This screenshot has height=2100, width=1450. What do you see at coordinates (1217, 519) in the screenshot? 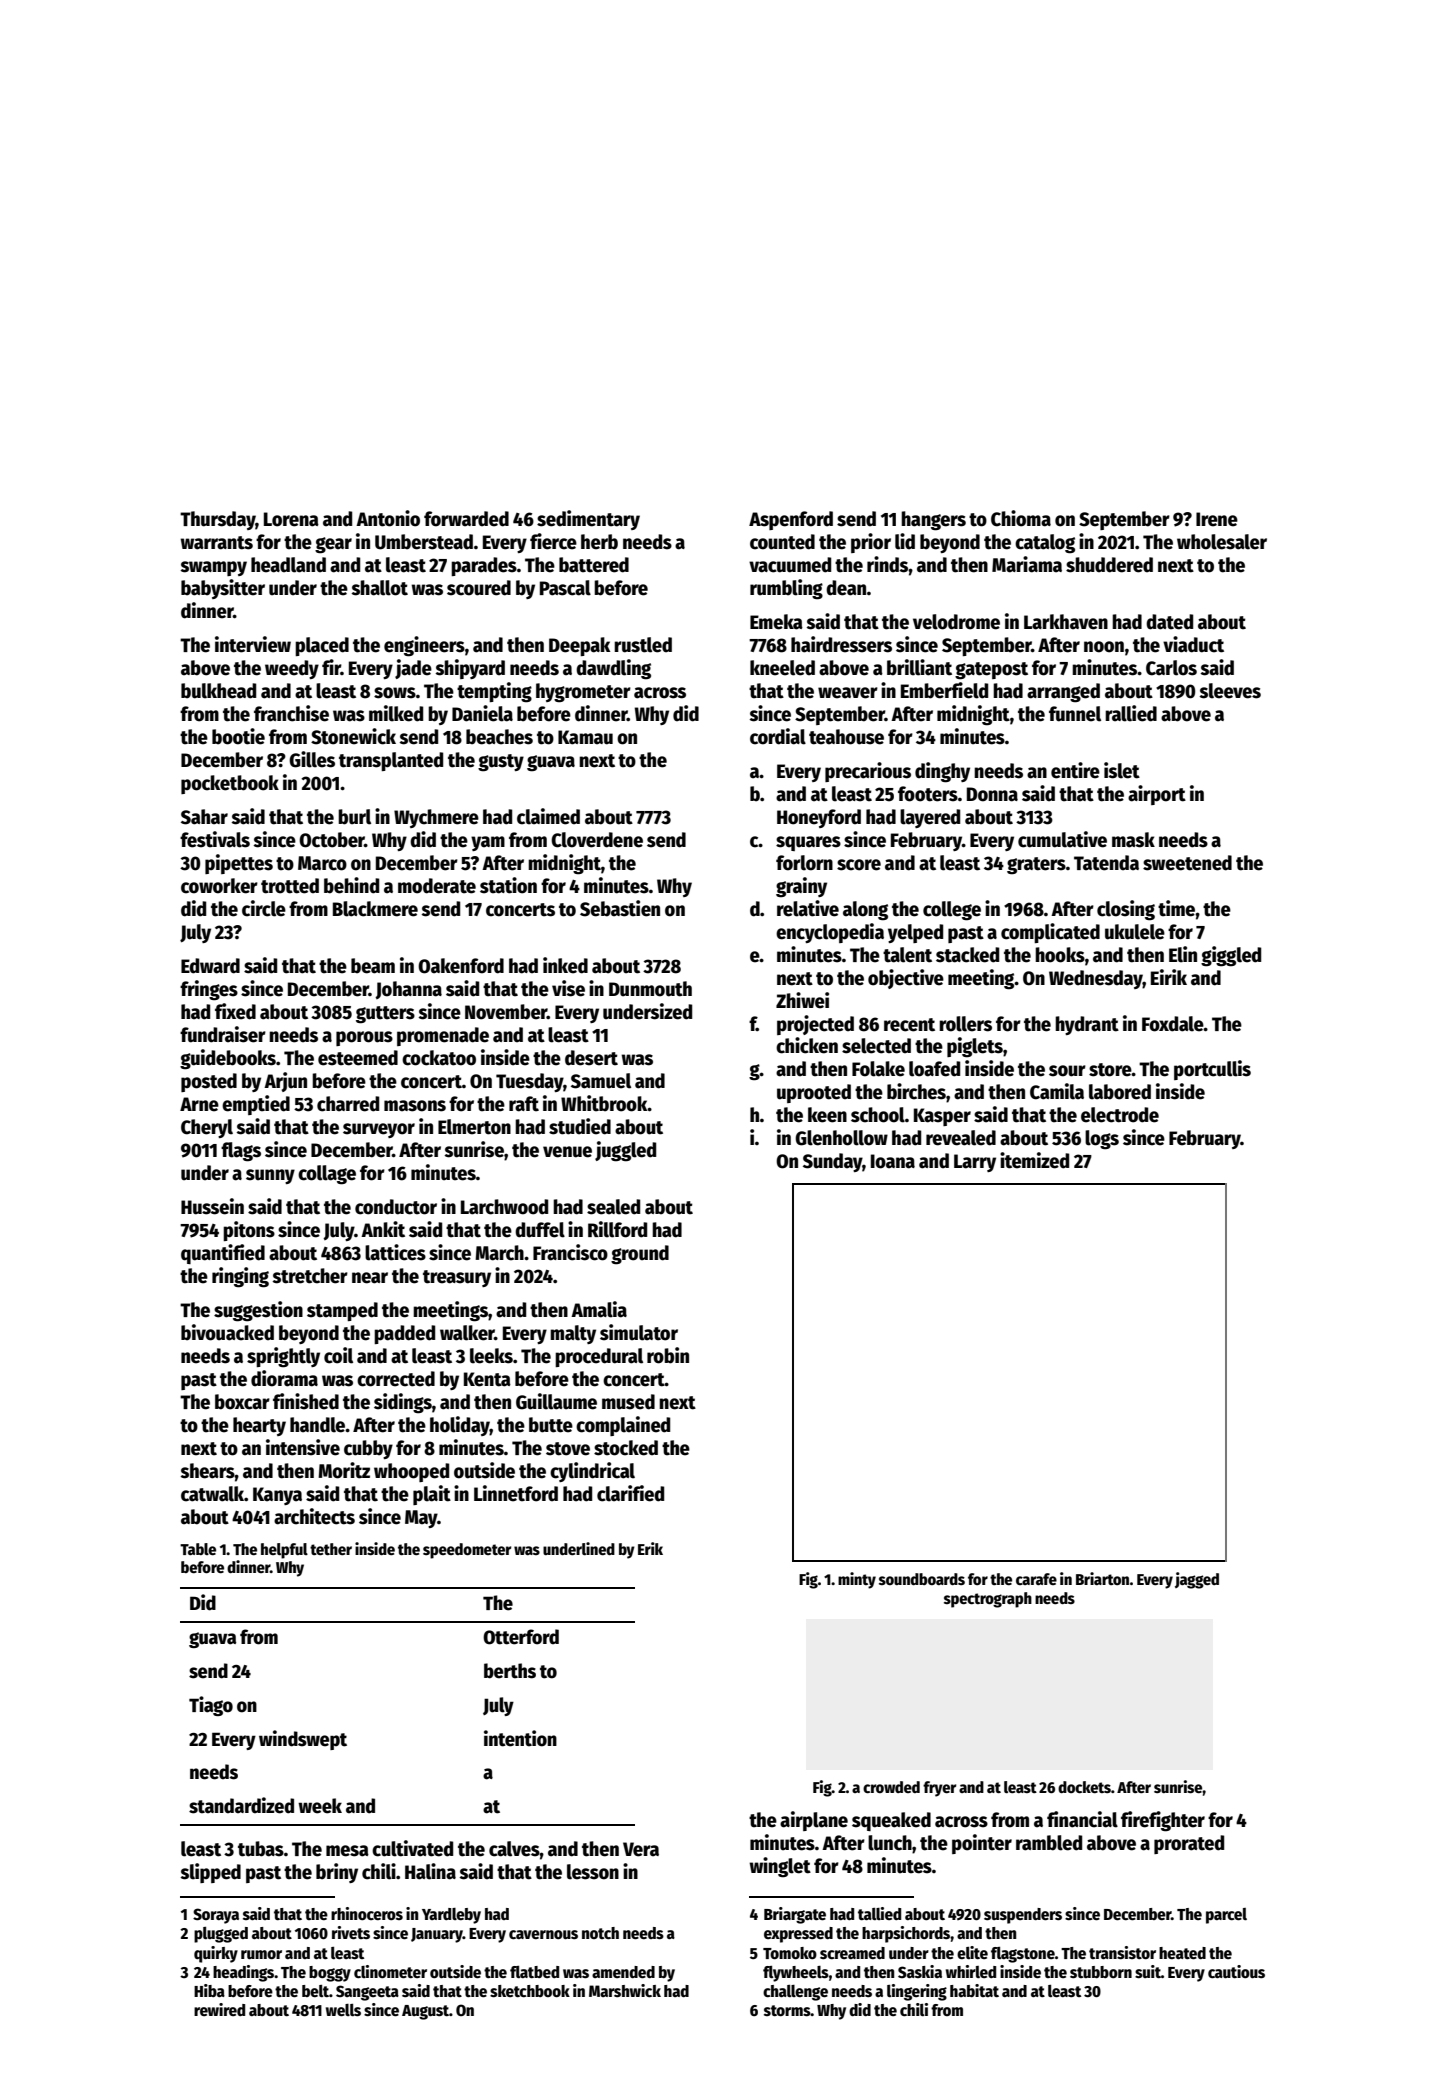
I see `Irene` at bounding box center [1217, 519].
